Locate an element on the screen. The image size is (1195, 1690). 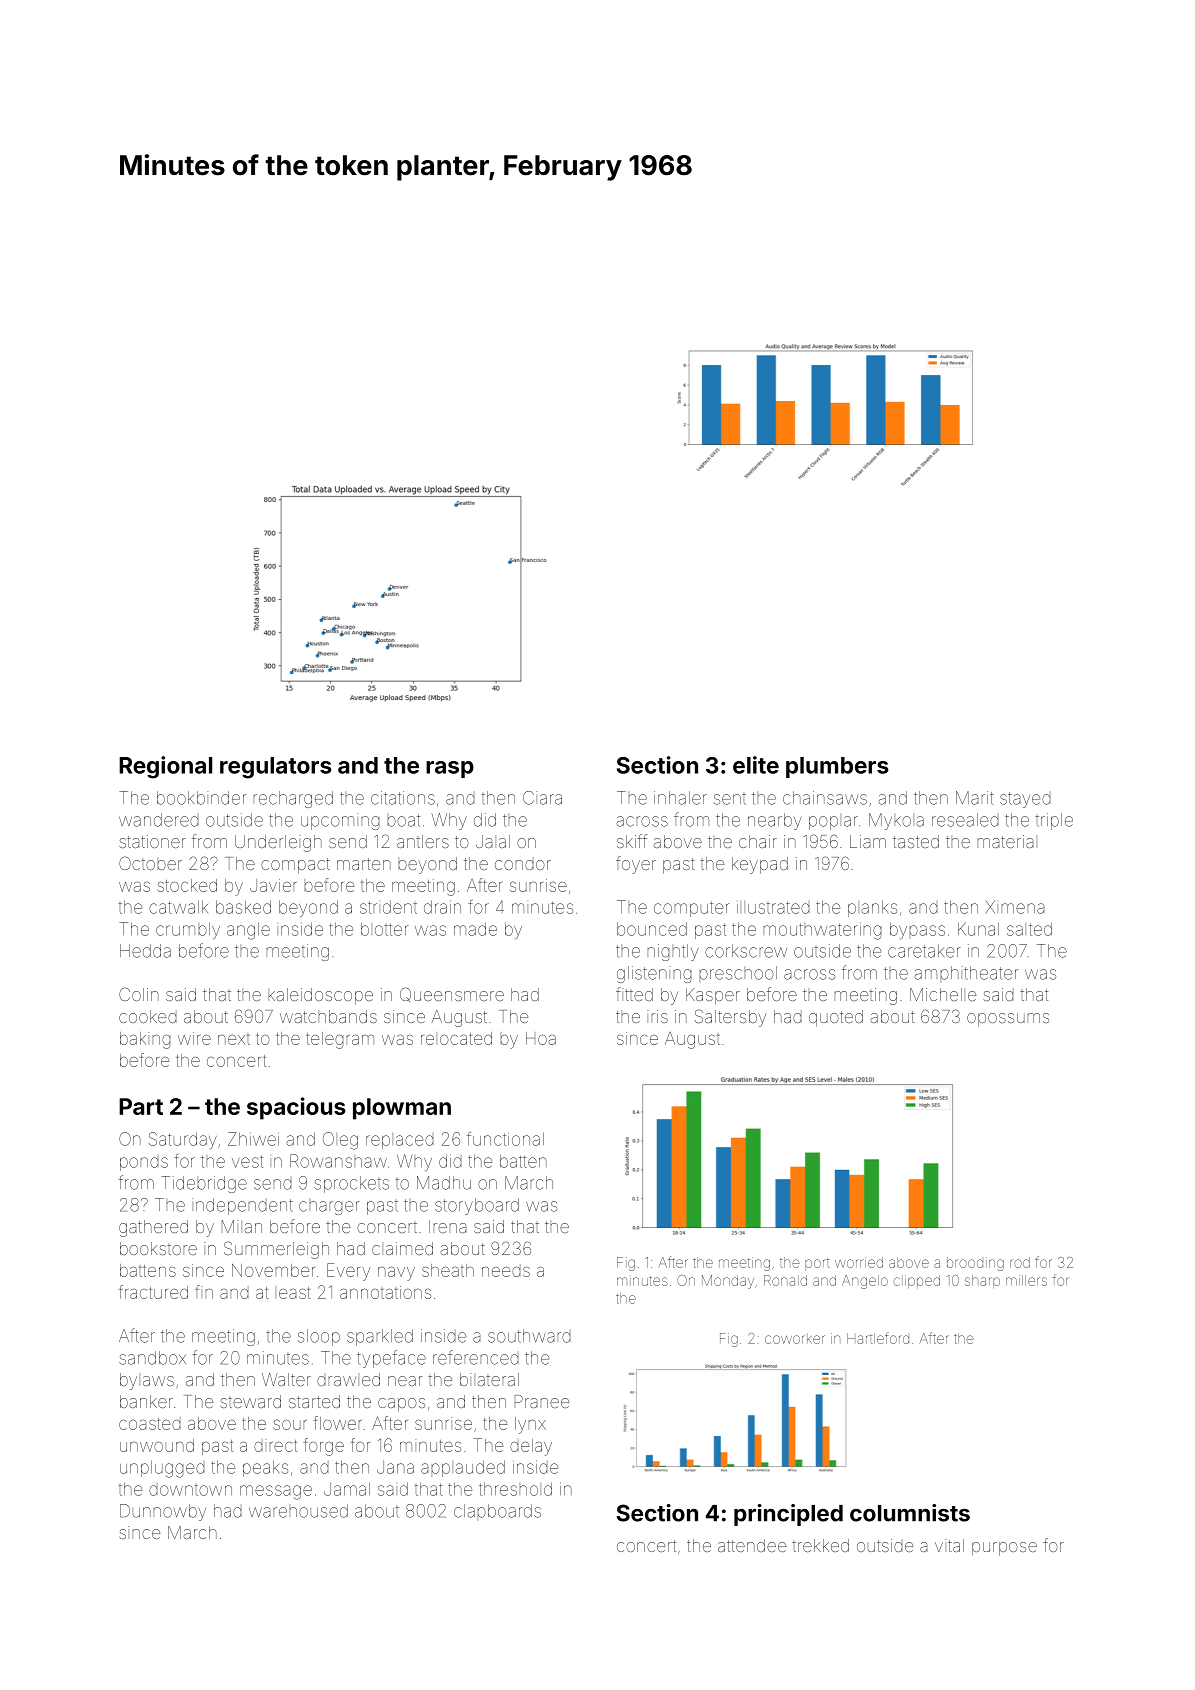
next is located at coordinates (234, 1039).
